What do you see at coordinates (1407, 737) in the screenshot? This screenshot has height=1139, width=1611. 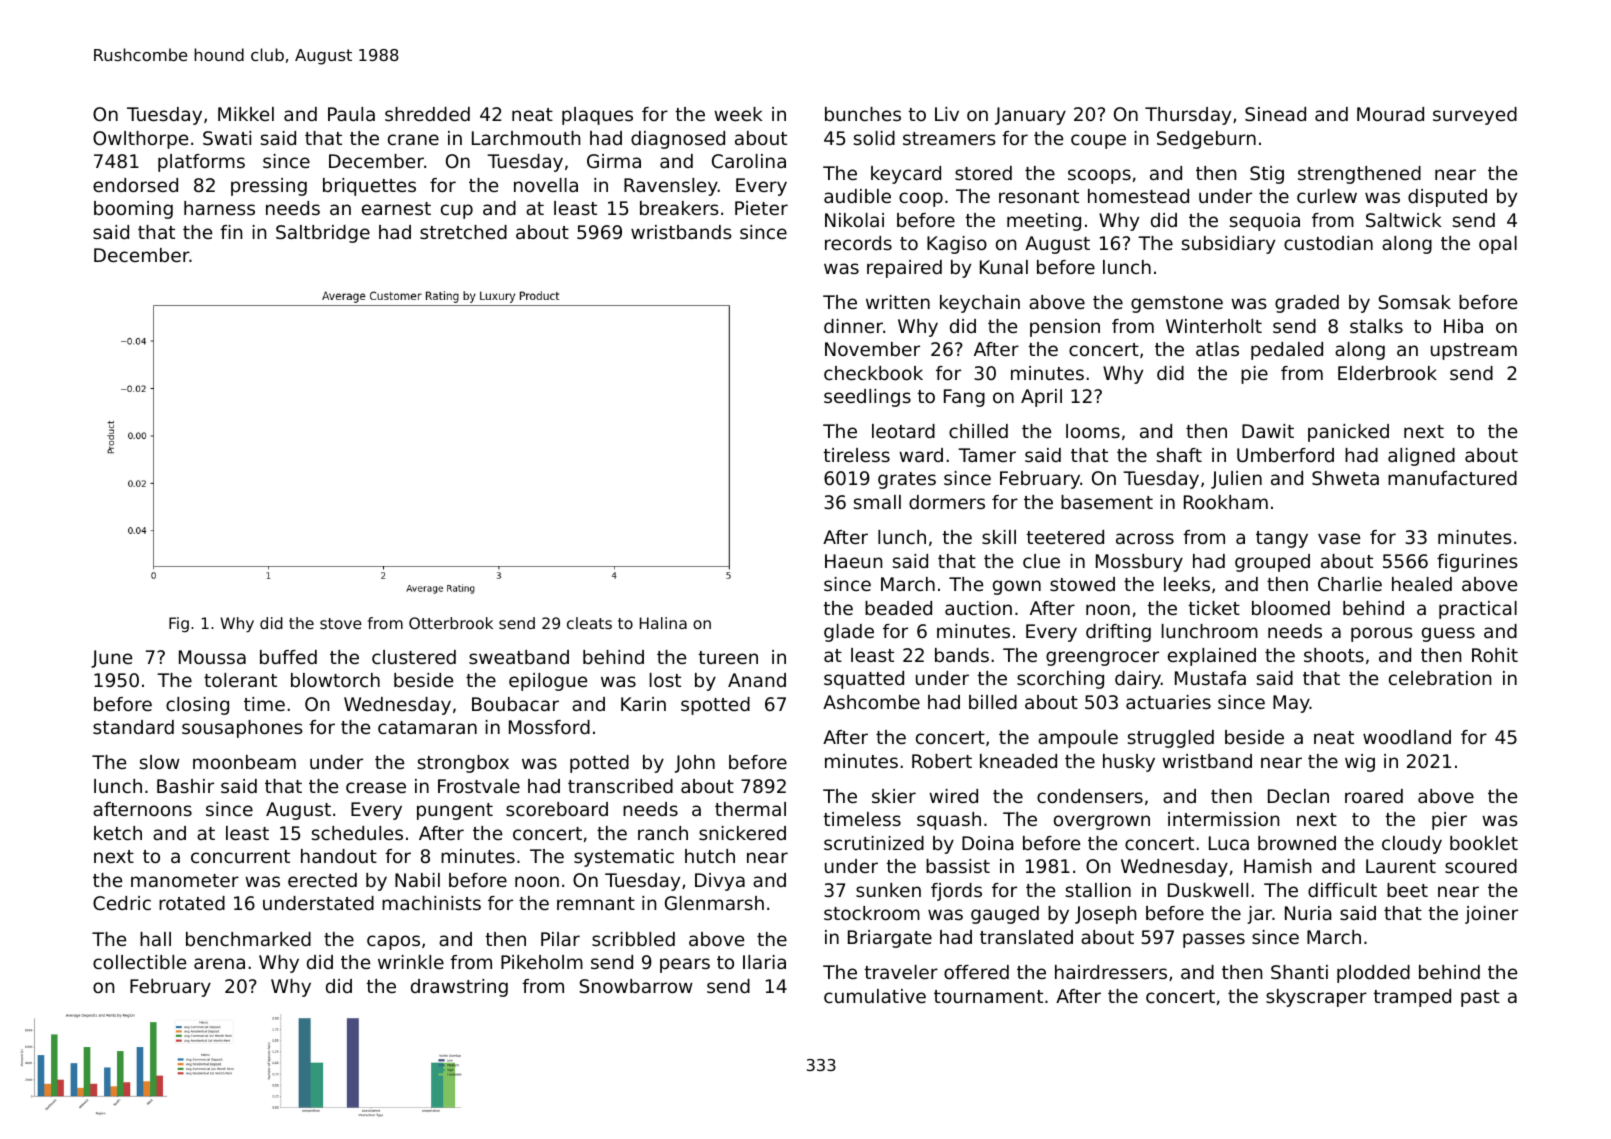 I see `woodland` at bounding box center [1407, 737].
